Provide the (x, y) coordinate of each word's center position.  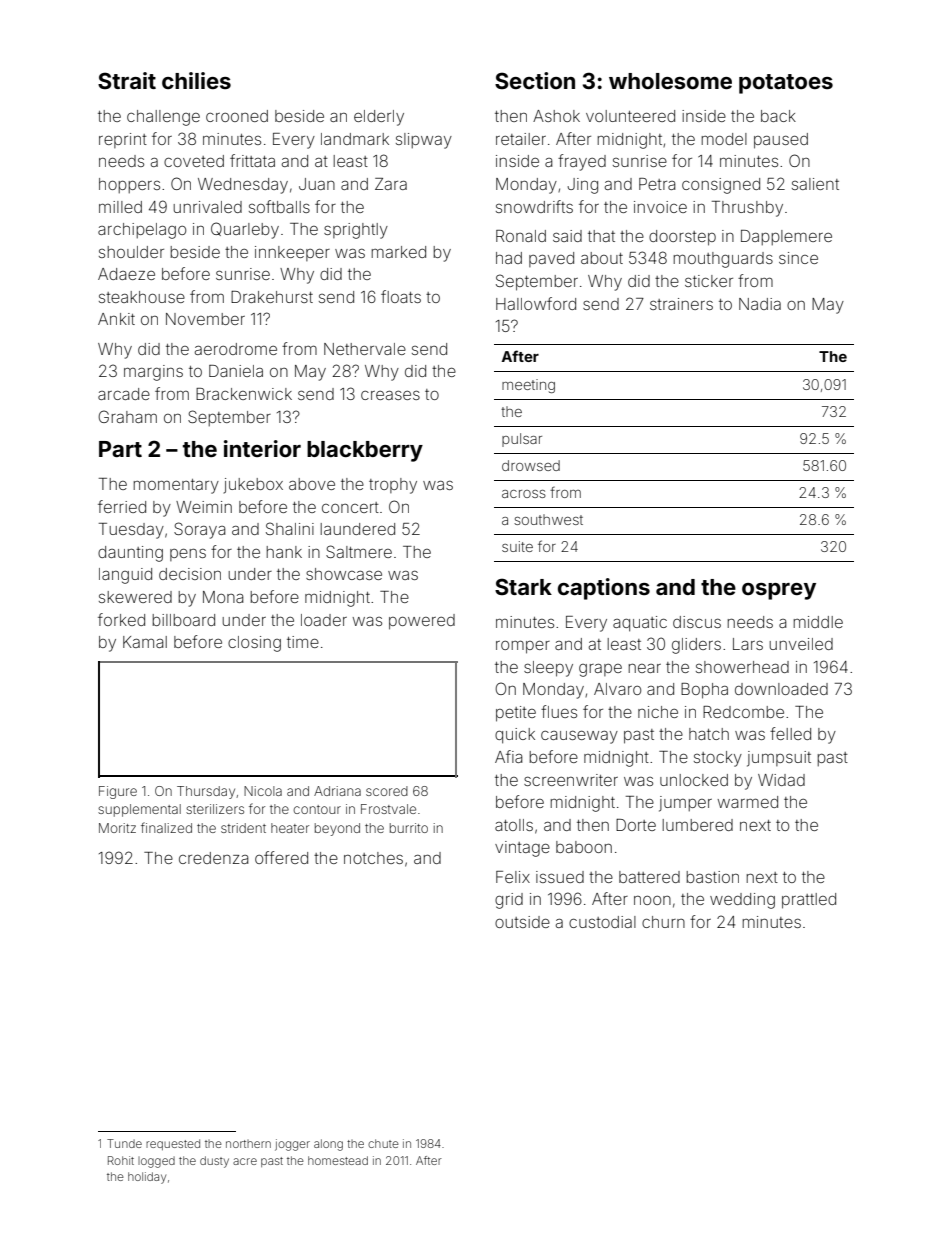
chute (383, 1143)
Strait (127, 80)
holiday (147, 1178)
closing (254, 644)
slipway (424, 141)
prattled (809, 901)
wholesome (670, 81)
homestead (338, 1160)
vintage (522, 849)
